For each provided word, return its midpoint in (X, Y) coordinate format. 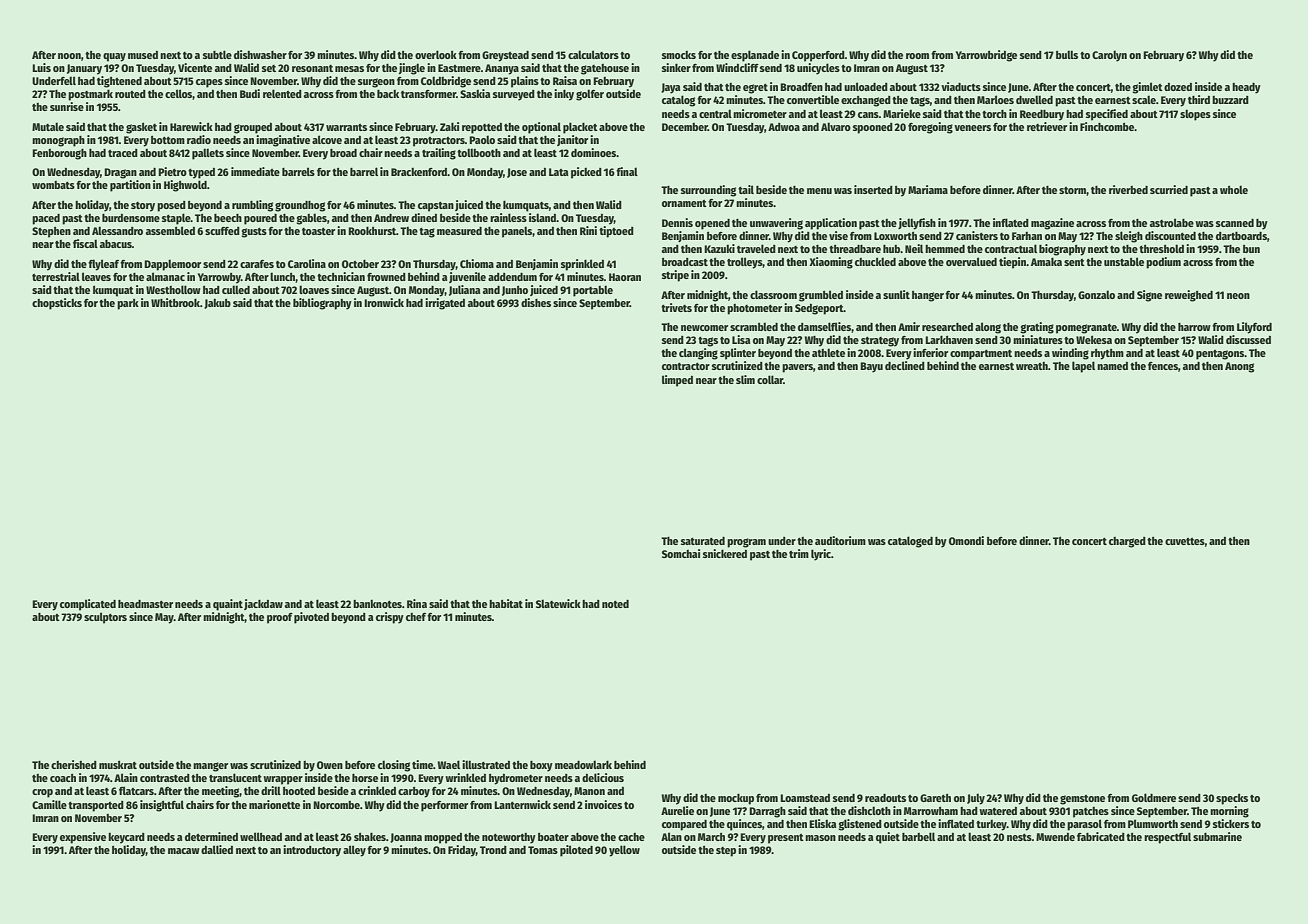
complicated (88, 605)
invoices (603, 804)
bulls (1067, 54)
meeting (221, 792)
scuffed (222, 231)
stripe (675, 276)
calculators (593, 54)
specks (1232, 799)
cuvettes (1185, 541)
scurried (1169, 189)
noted (615, 604)
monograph (58, 141)
